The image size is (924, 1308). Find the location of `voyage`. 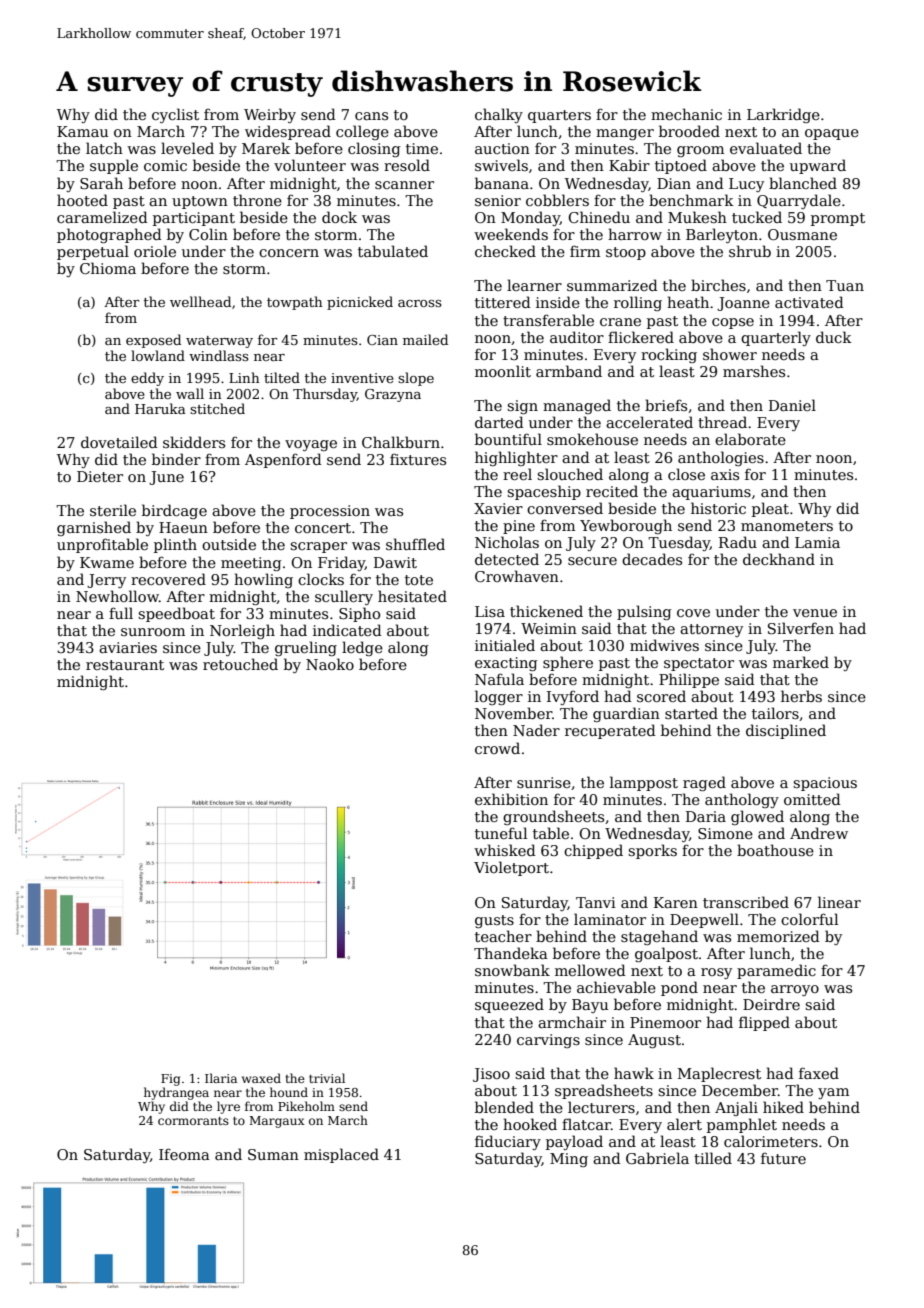

voyage is located at coordinates (311, 445).
